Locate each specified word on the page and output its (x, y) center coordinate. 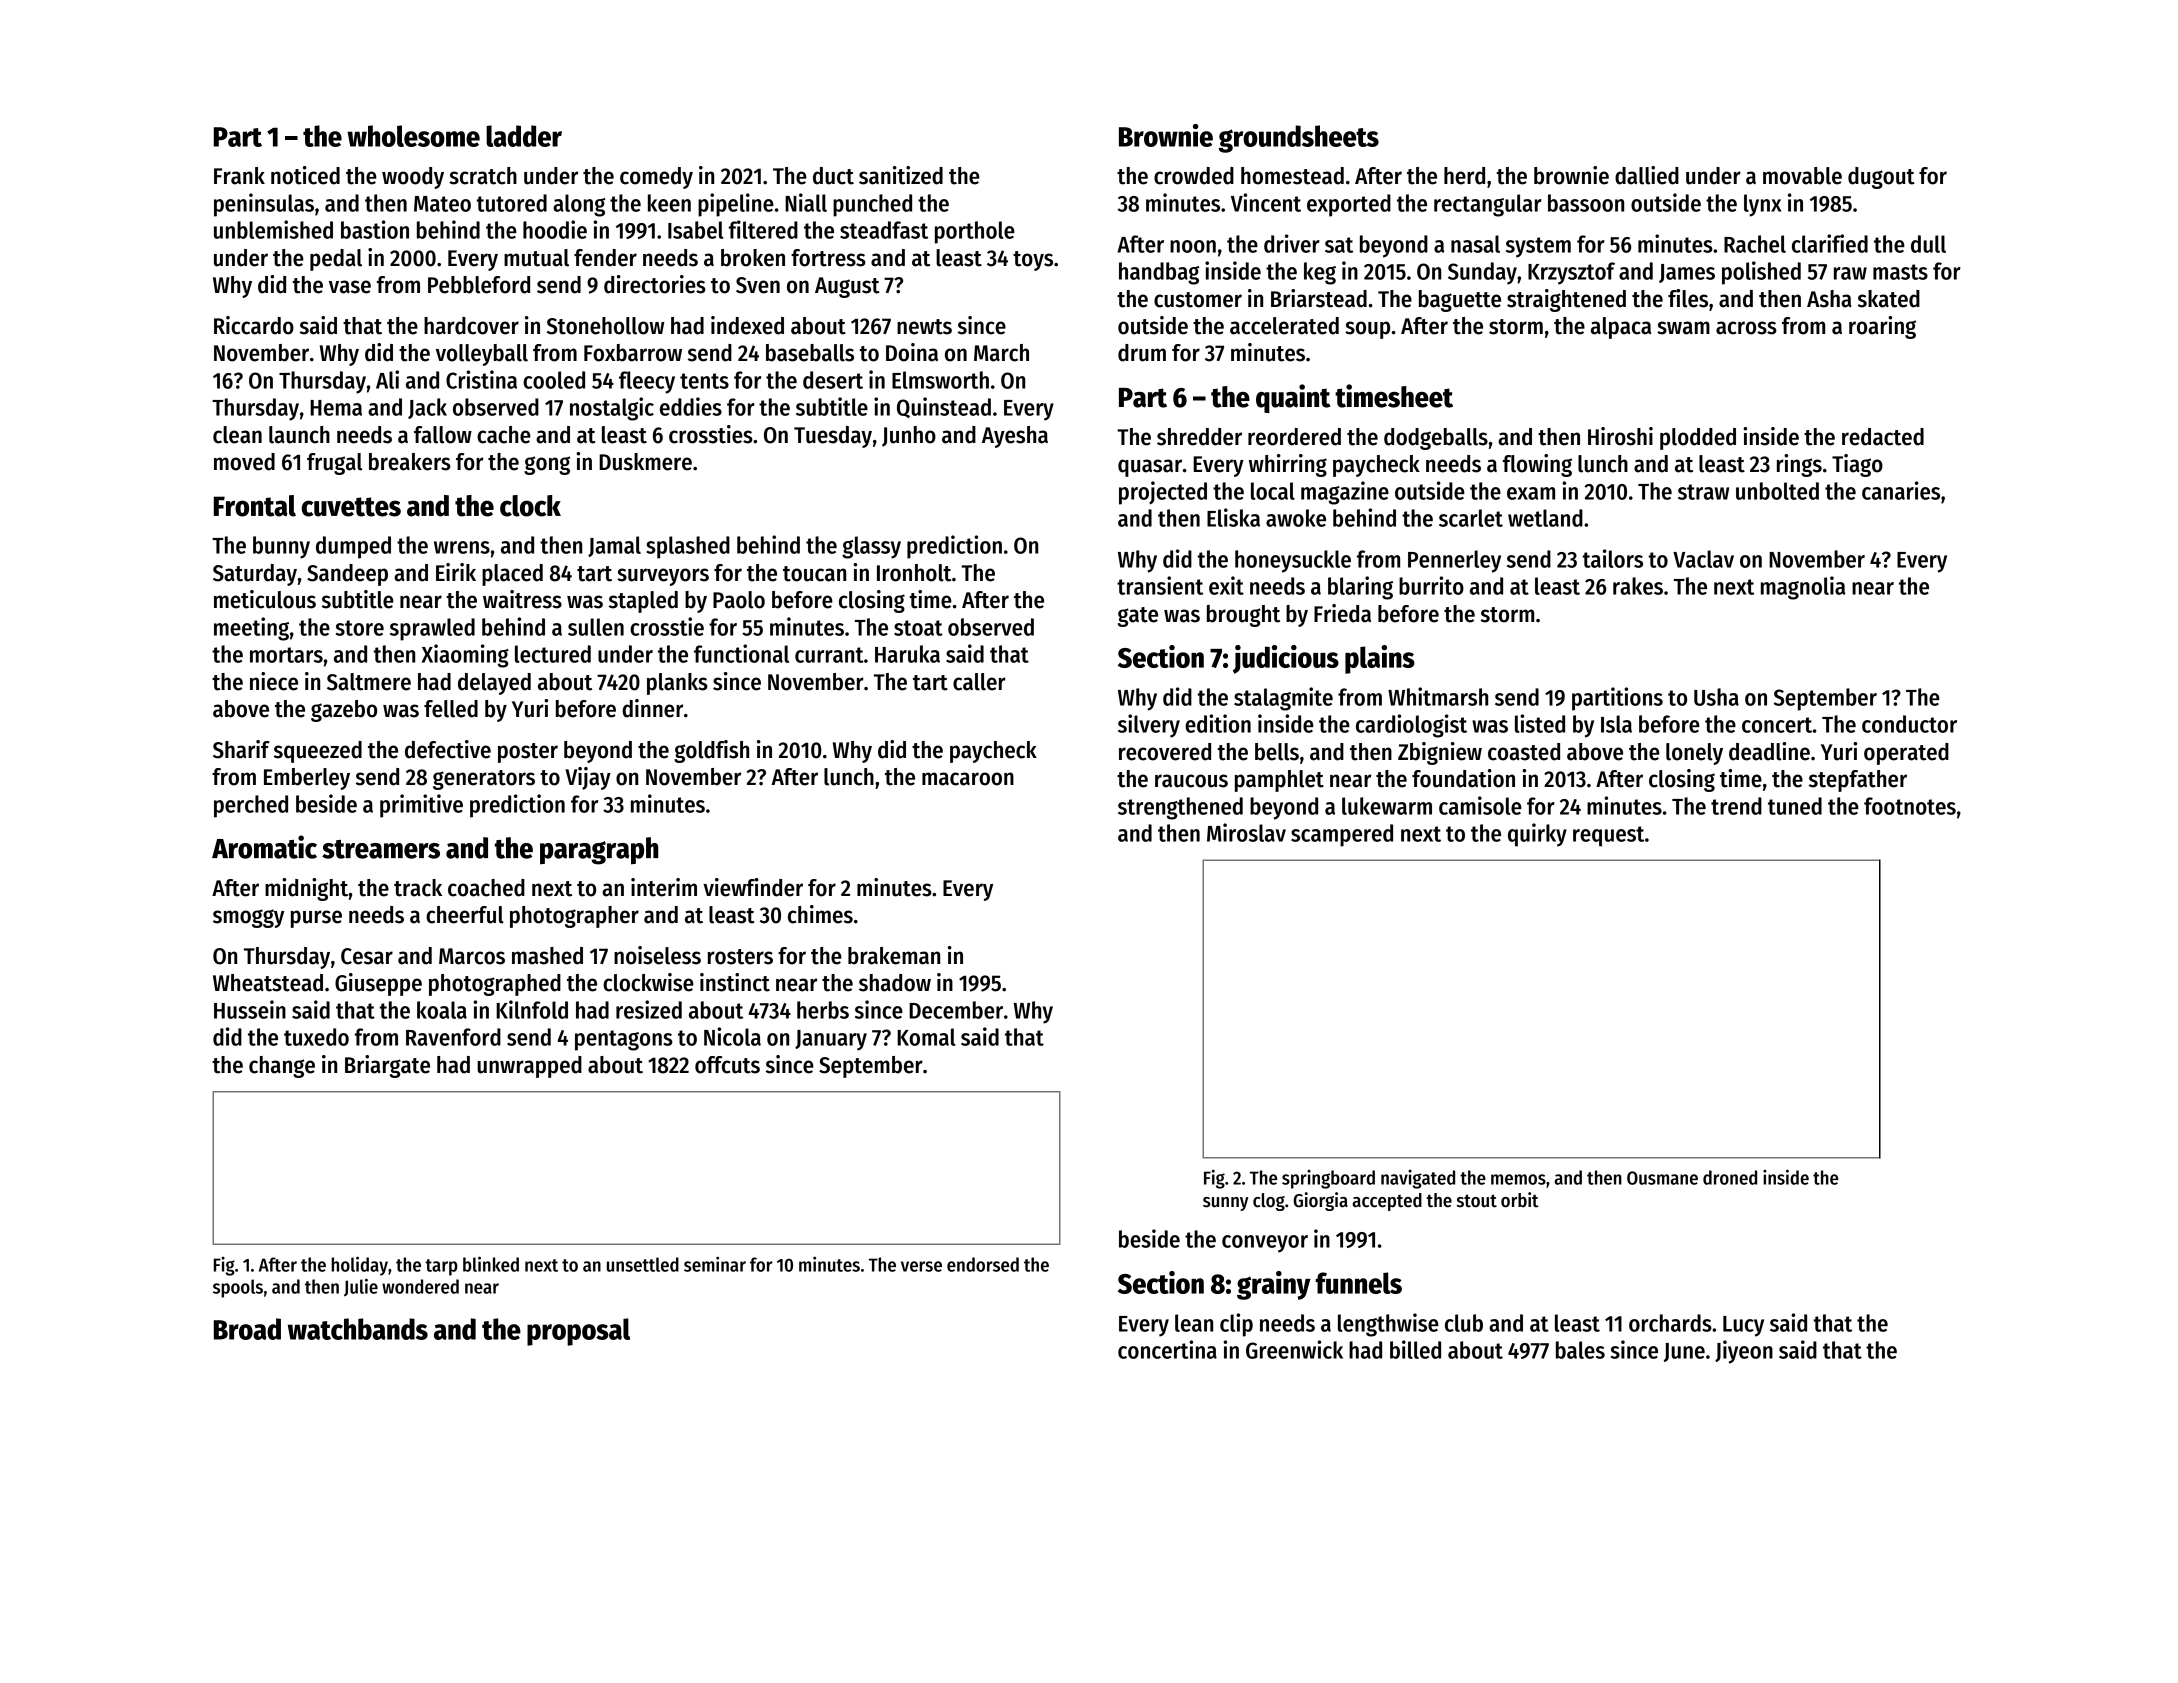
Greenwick (1294, 1349)
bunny (281, 547)
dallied (1647, 175)
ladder (524, 136)
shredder (1199, 437)
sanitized (901, 175)
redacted (1883, 437)
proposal (578, 1332)
